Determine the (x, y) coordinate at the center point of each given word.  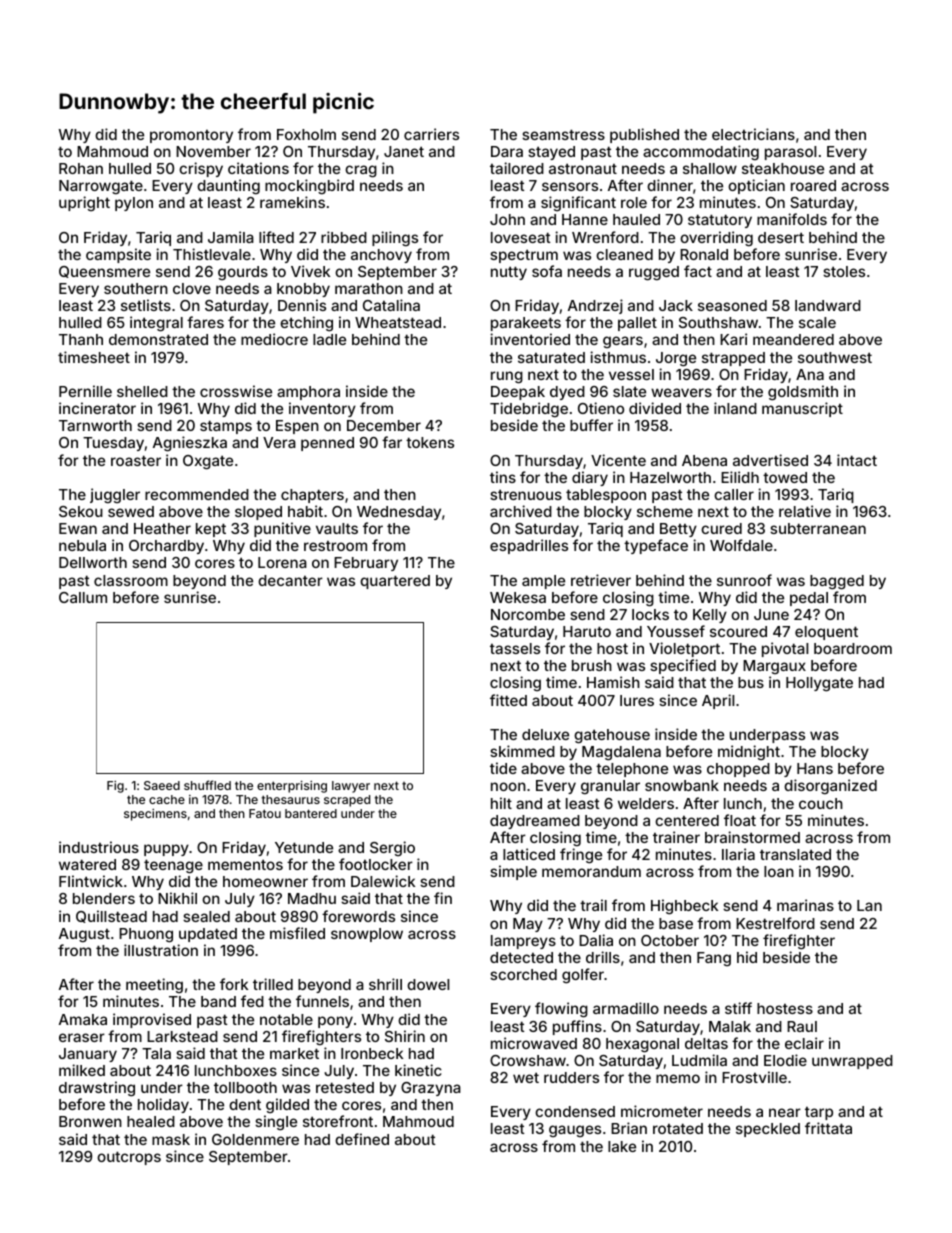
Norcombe (528, 614)
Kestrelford (775, 923)
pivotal (785, 649)
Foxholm (306, 134)
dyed (567, 393)
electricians (753, 134)
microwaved (534, 1043)
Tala (156, 1053)
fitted (508, 700)
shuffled (207, 785)
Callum (83, 597)
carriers (431, 134)
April (718, 701)
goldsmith (803, 393)
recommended (197, 494)
